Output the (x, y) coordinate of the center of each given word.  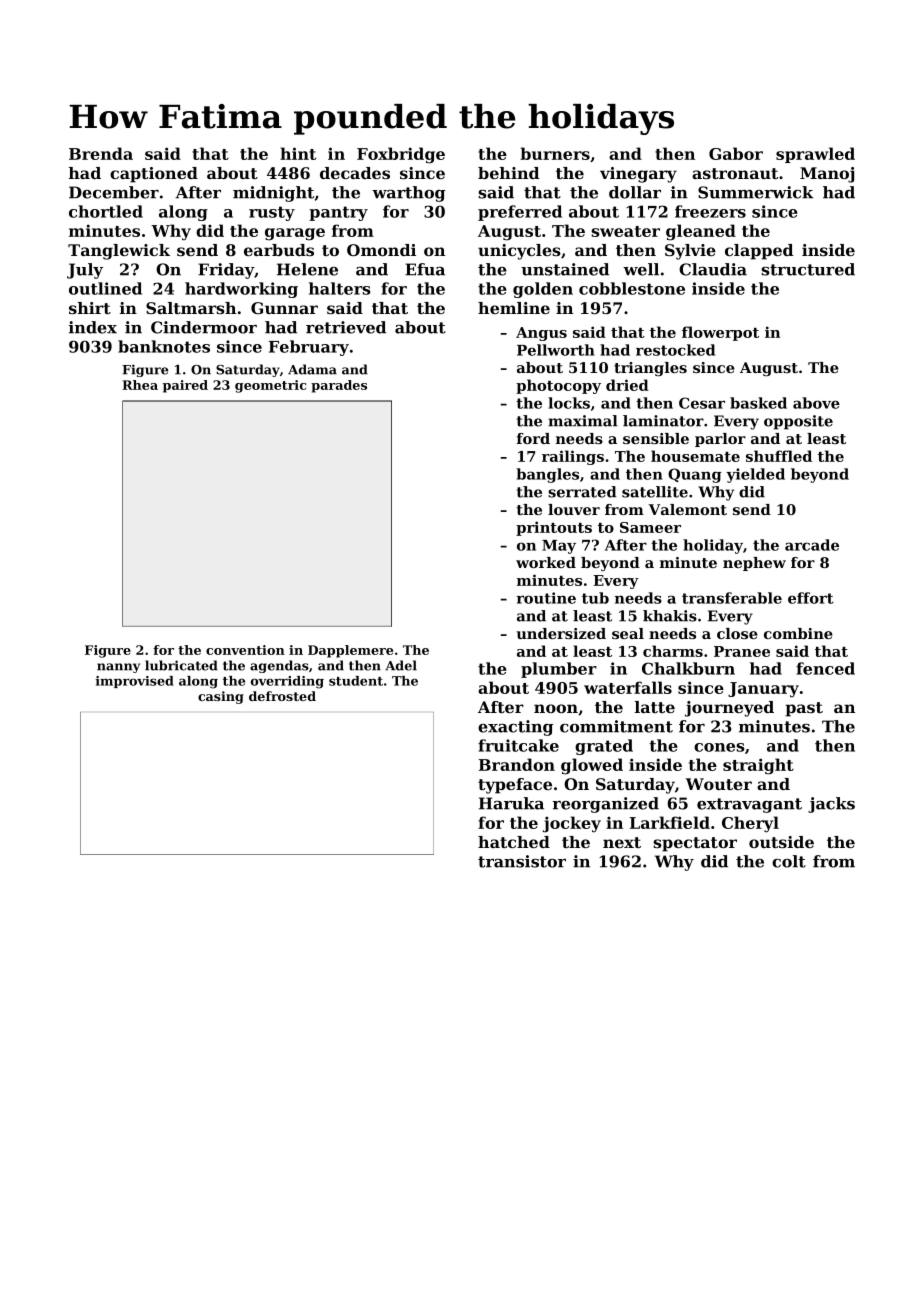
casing (221, 697)
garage (295, 234)
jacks (831, 805)
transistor (522, 861)
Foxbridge (401, 155)
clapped (759, 252)
